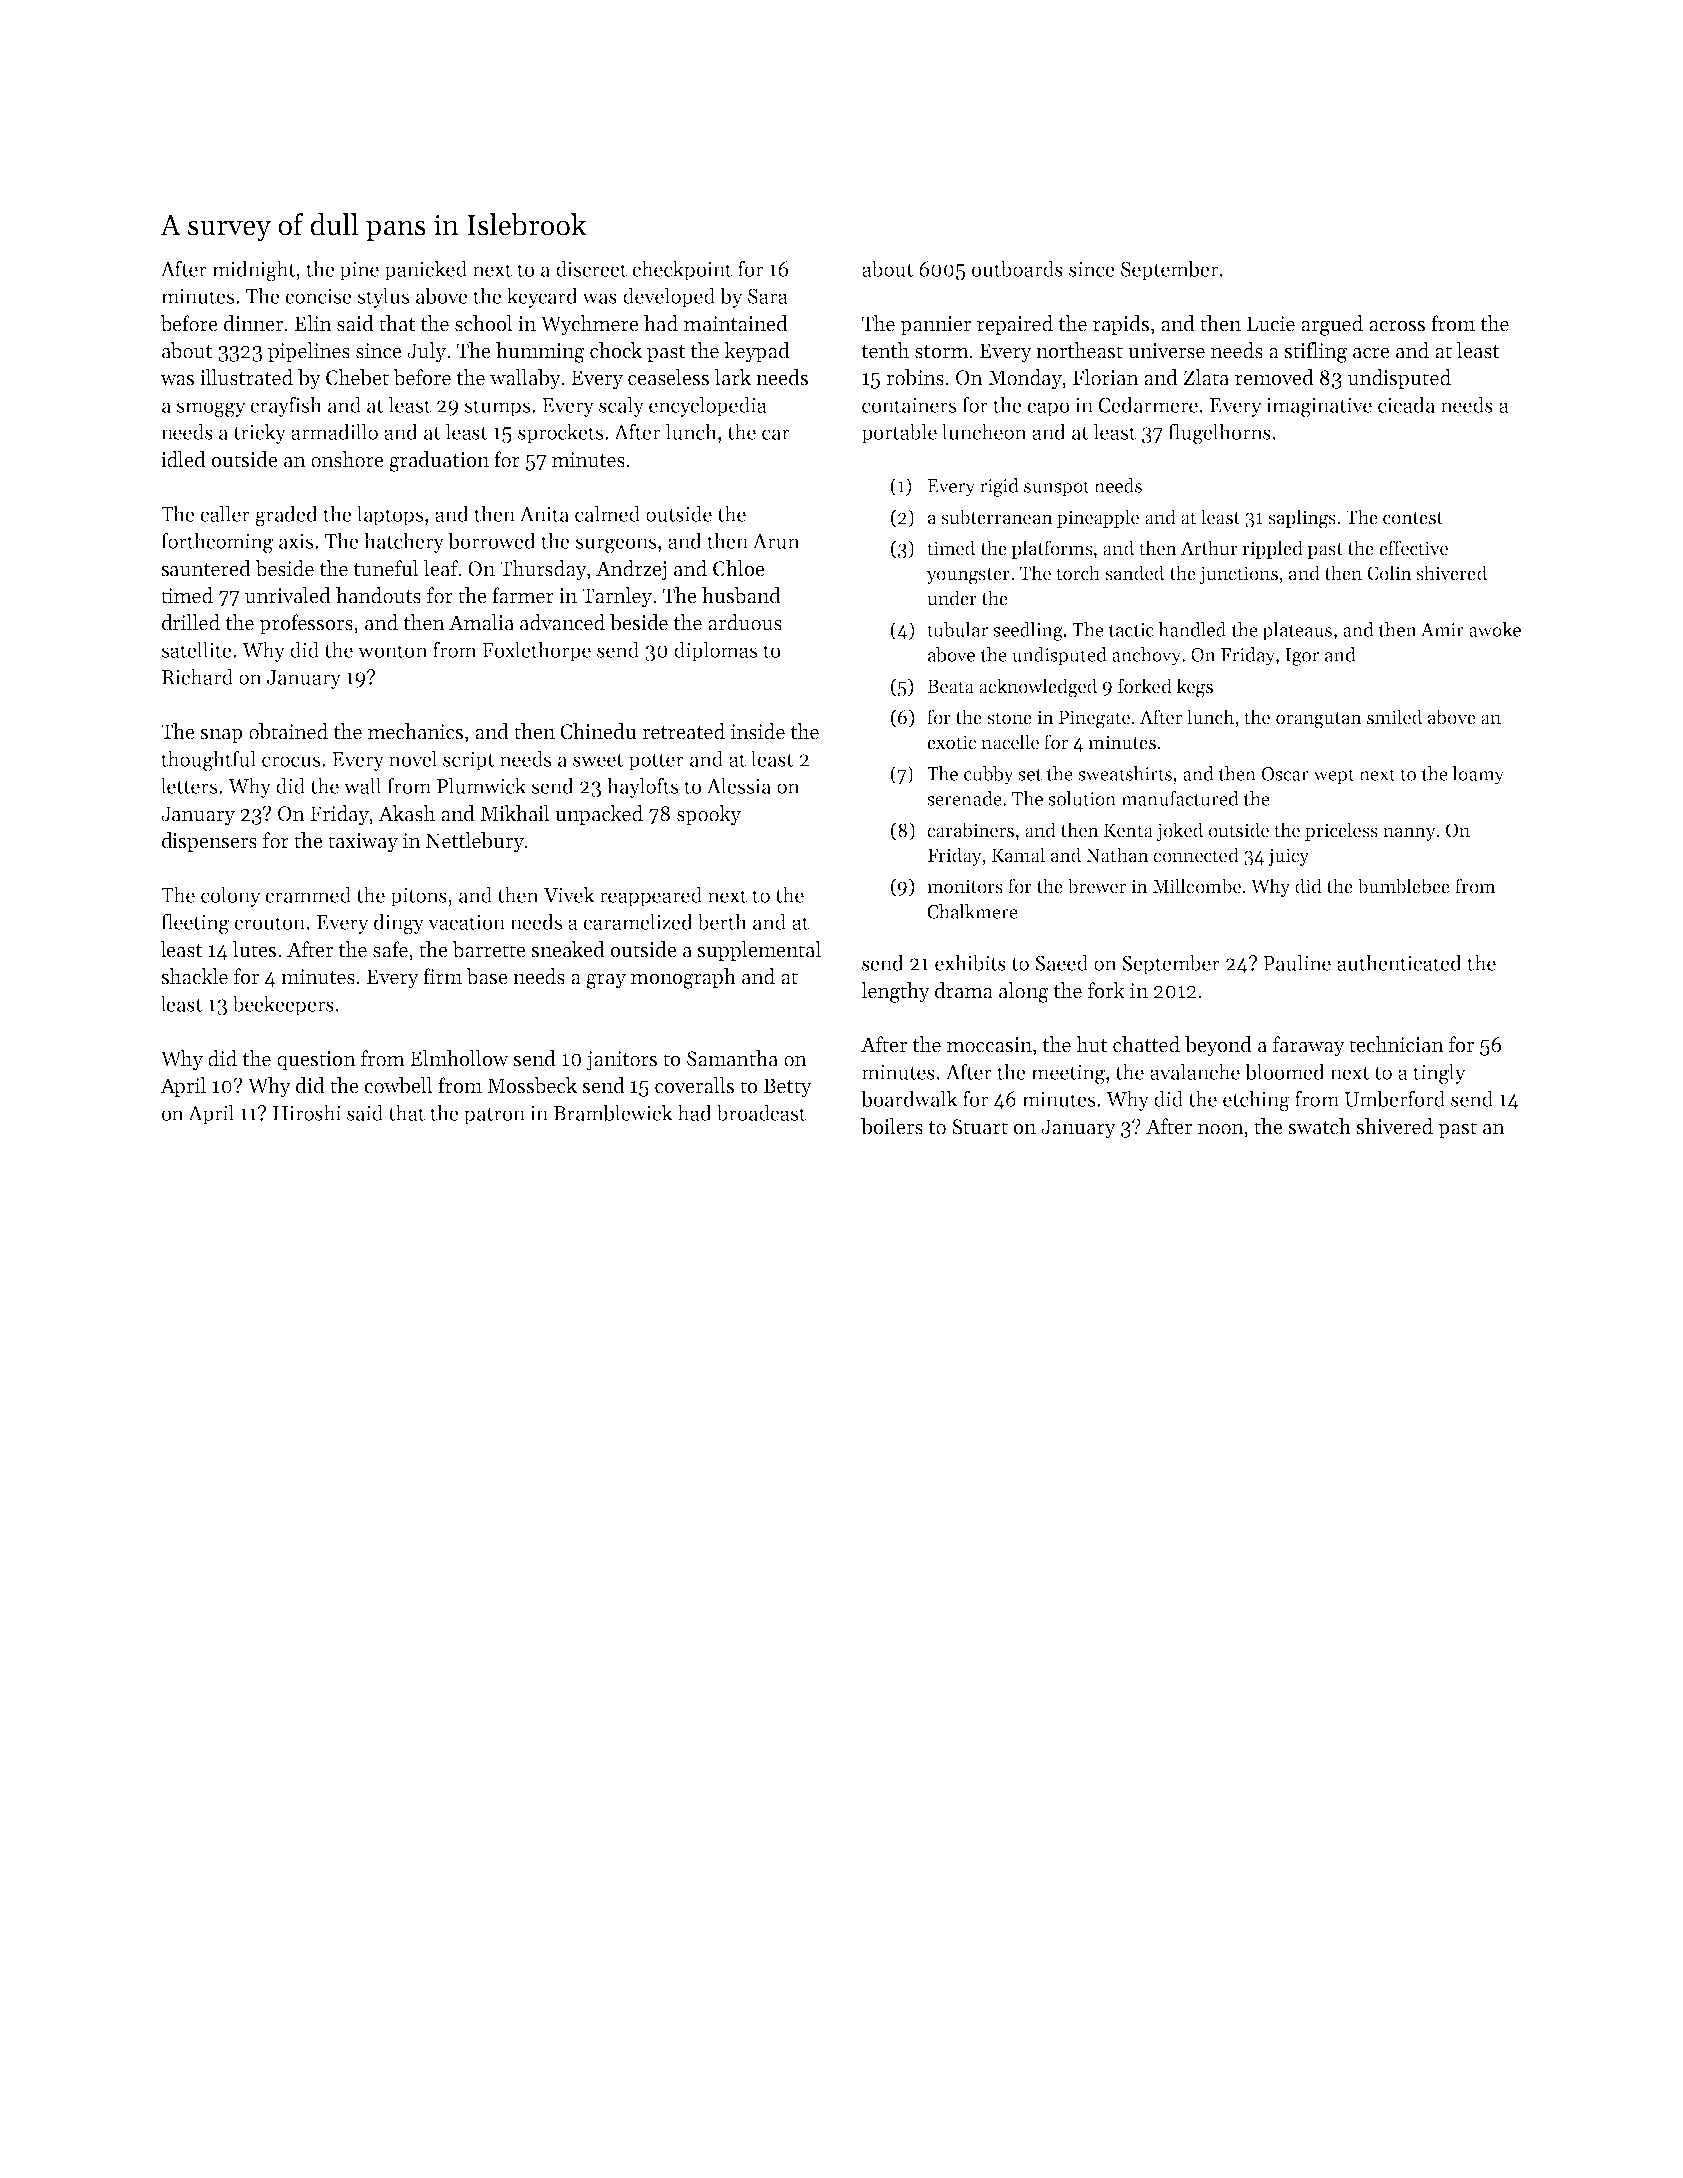  I want to click on argued, so click(1332, 325).
